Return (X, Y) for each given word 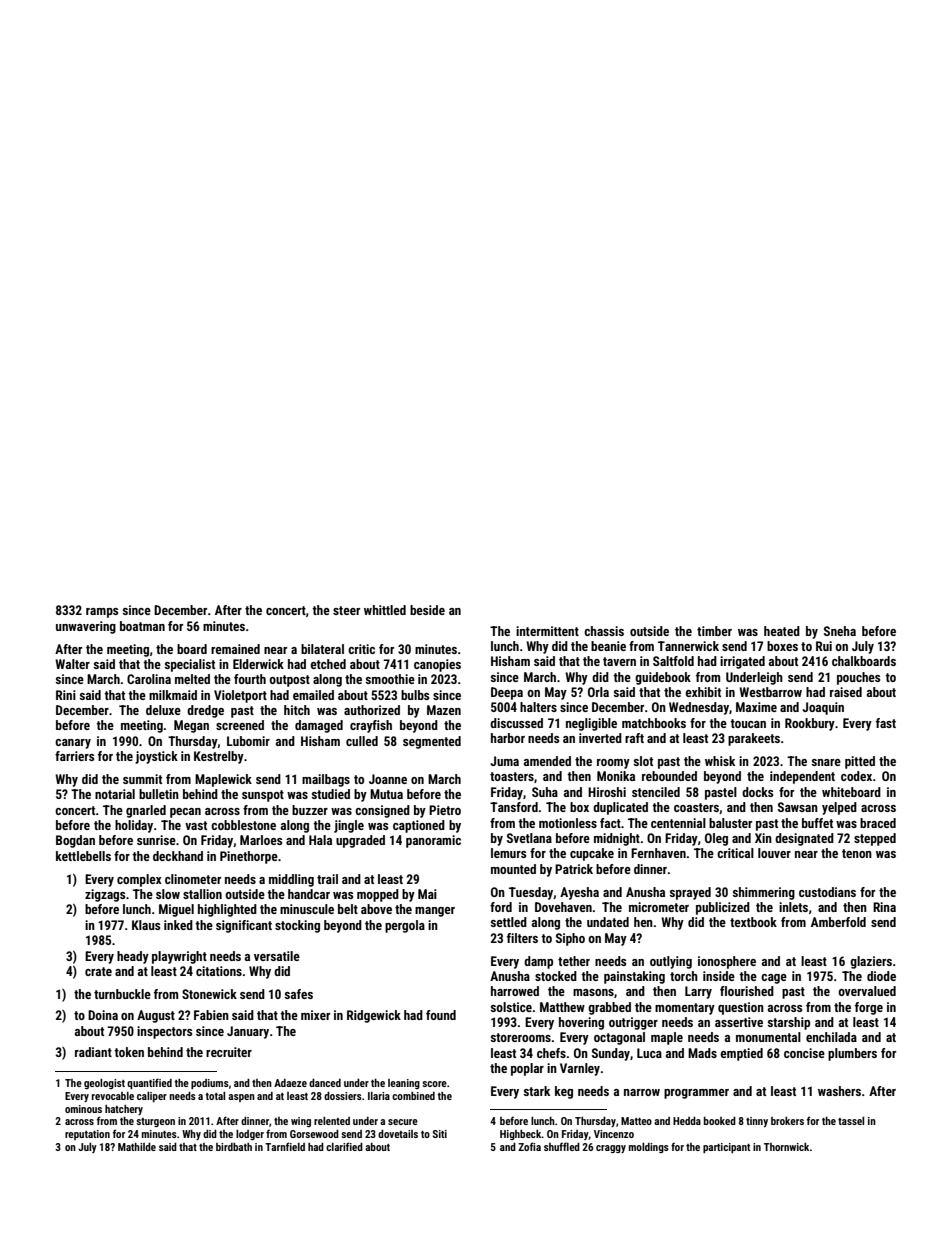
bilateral (322, 649)
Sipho (570, 939)
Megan (191, 726)
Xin (763, 838)
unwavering (86, 627)
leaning (404, 1084)
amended (547, 761)
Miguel (176, 910)
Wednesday (699, 708)
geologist (104, 1084)
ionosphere (727, 962)
